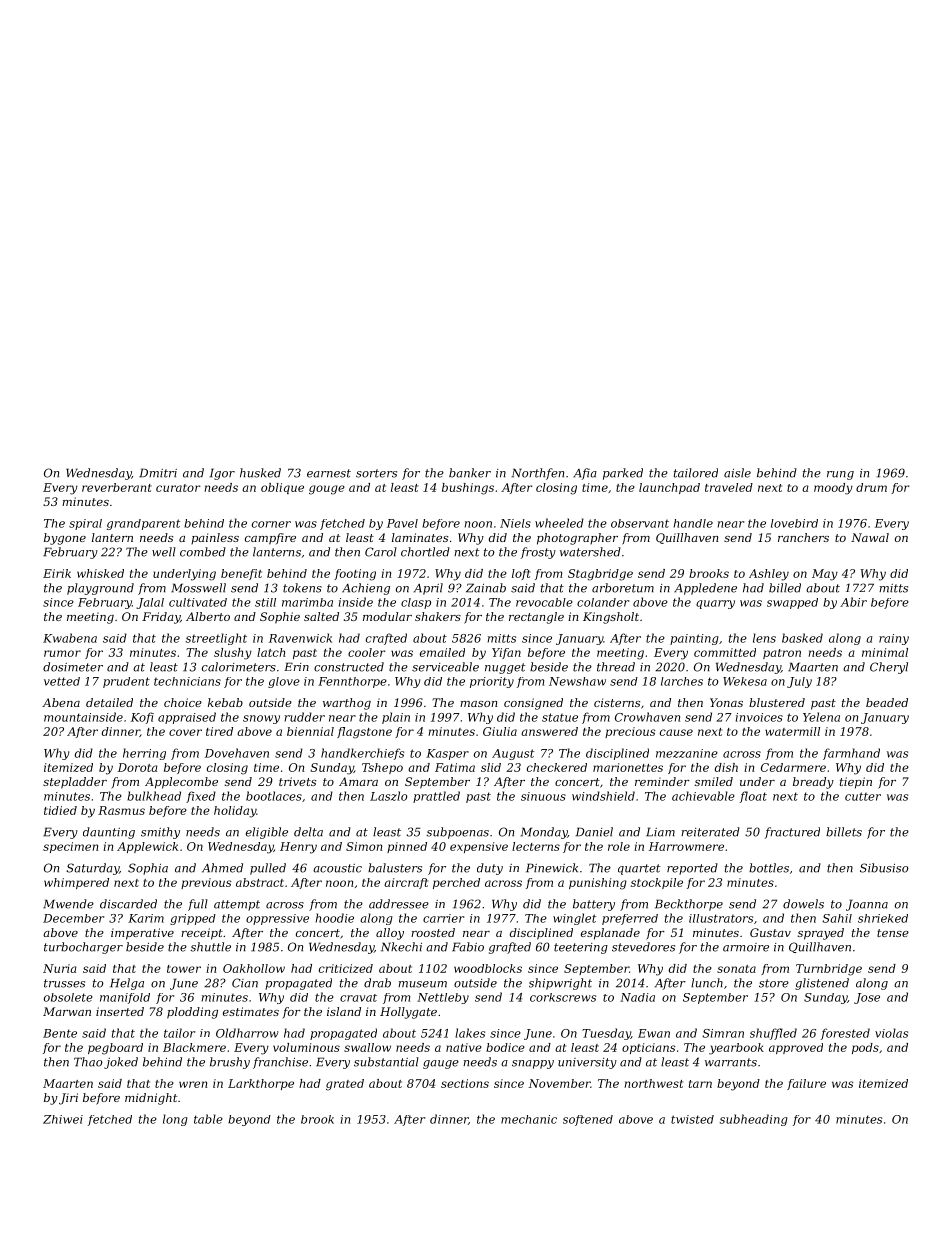 The width and height of the screenshot is (952, 1233). Describe the element at coordinates (887, 702) in the screenshot. I see `beaded` at that location.
